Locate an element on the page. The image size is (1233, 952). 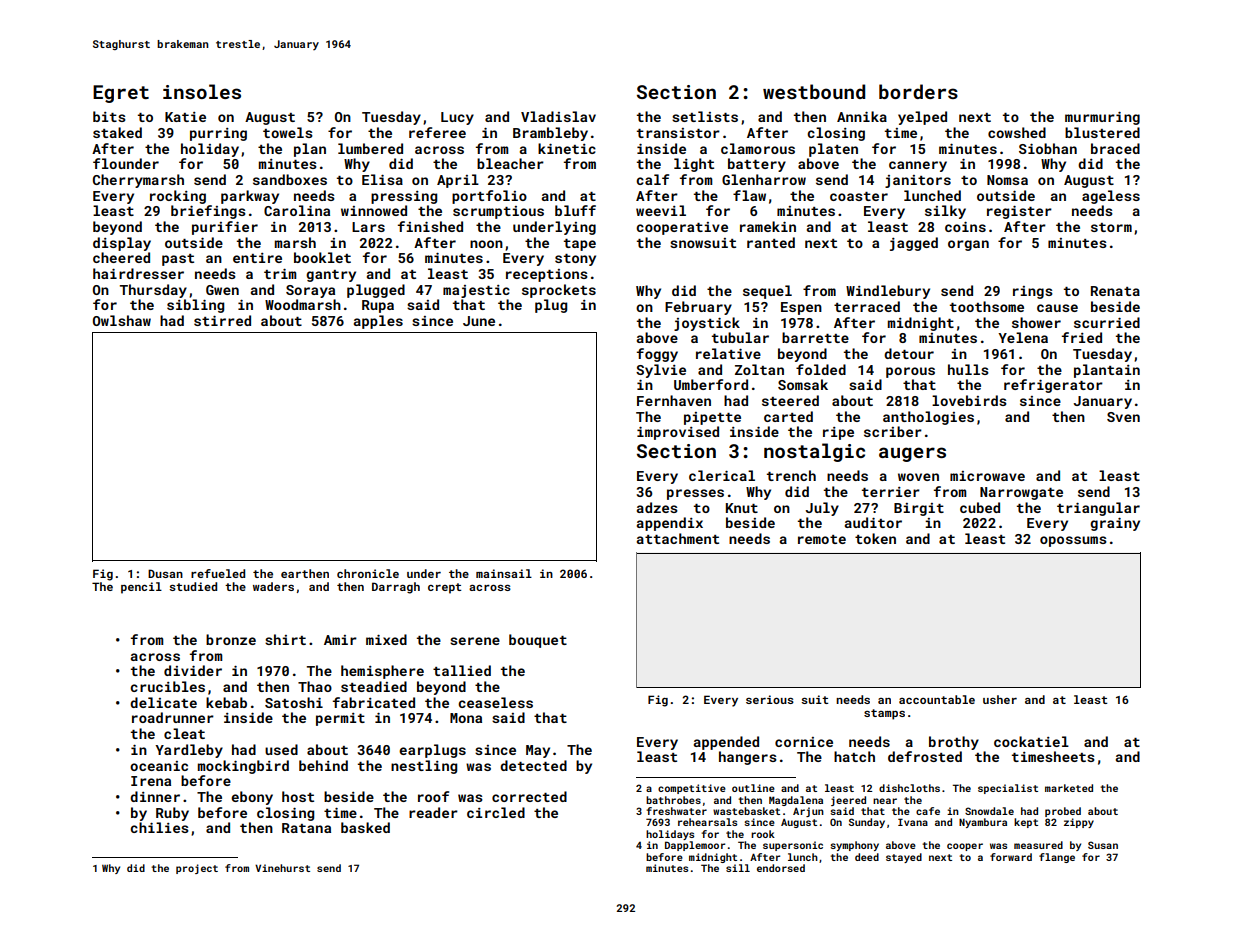
usher is located at coordinates (1000, 699).
